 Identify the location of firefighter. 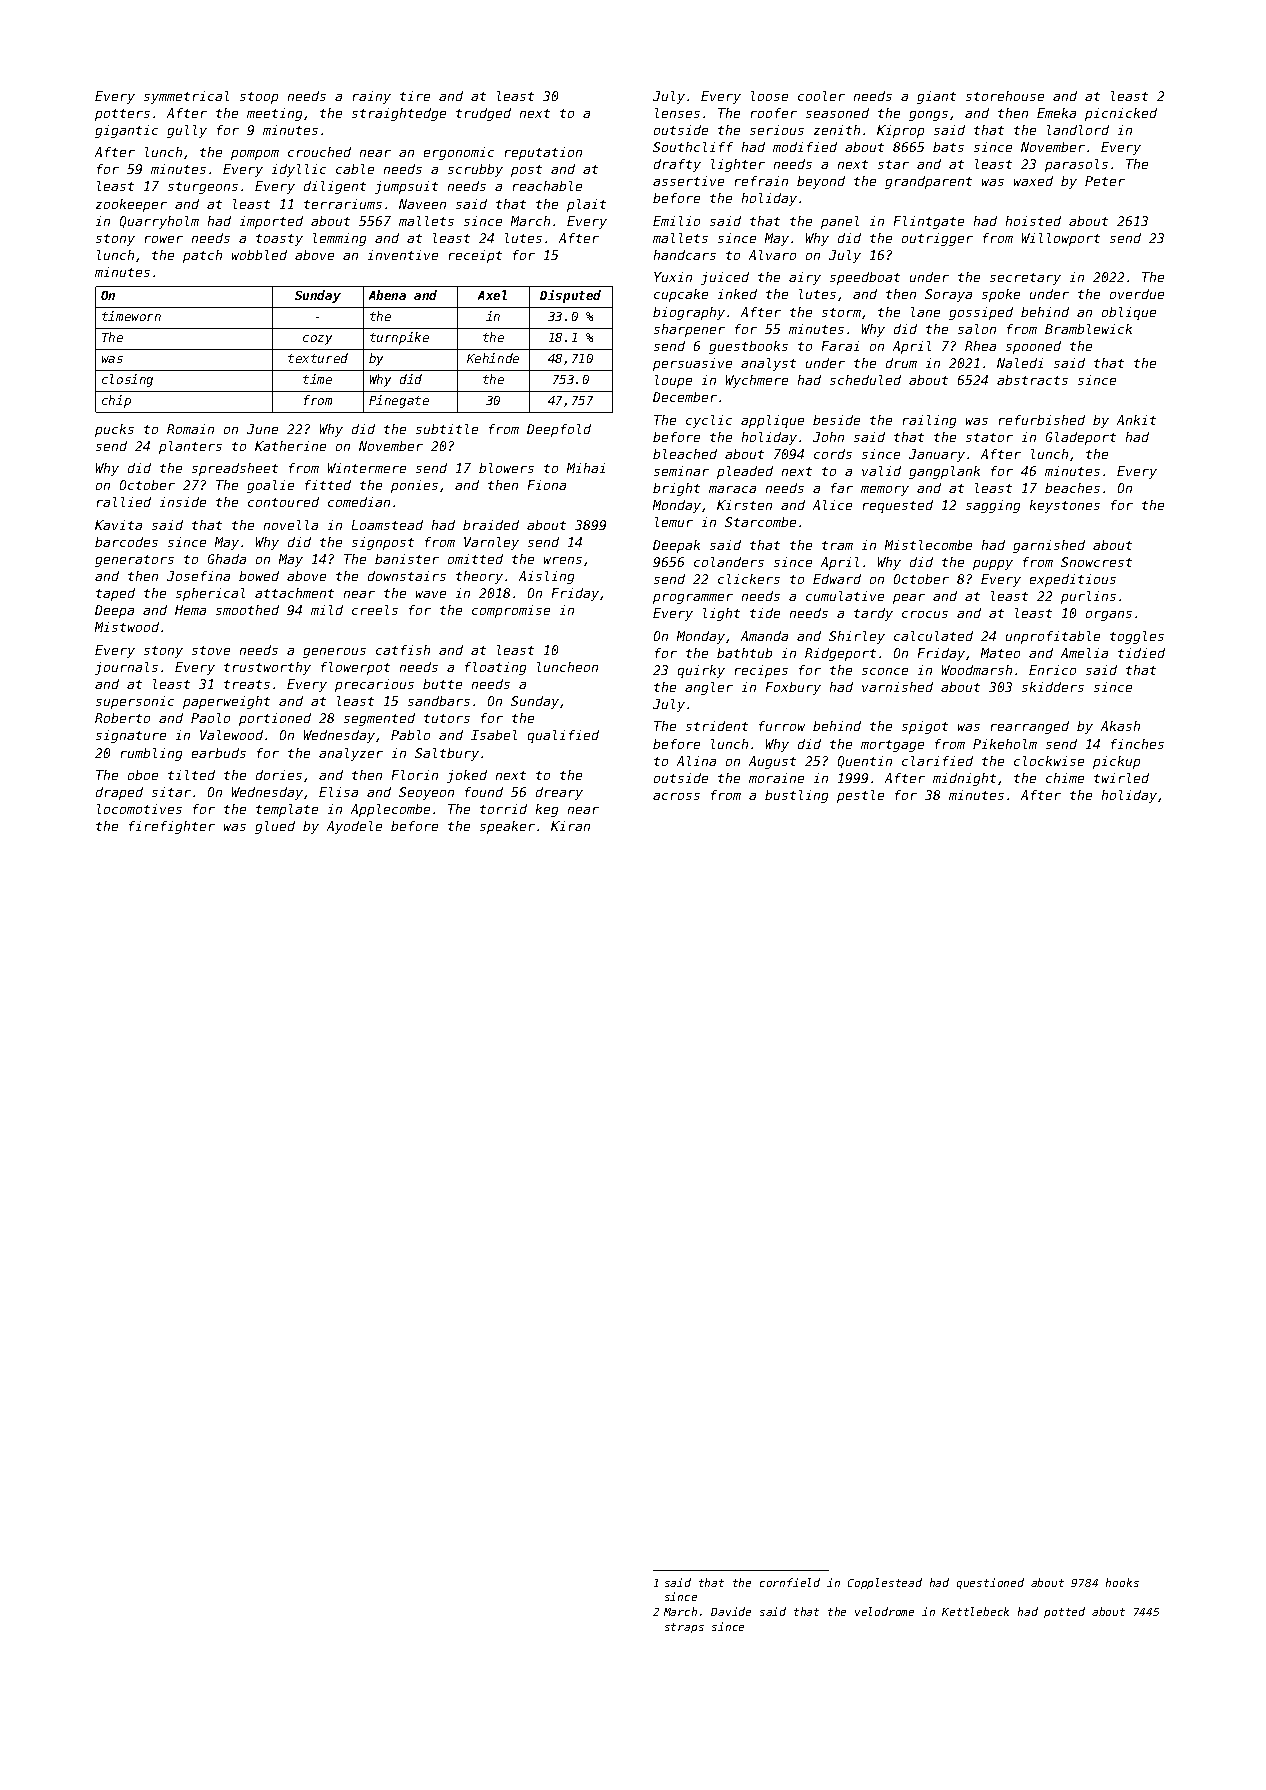
(172, 827).
